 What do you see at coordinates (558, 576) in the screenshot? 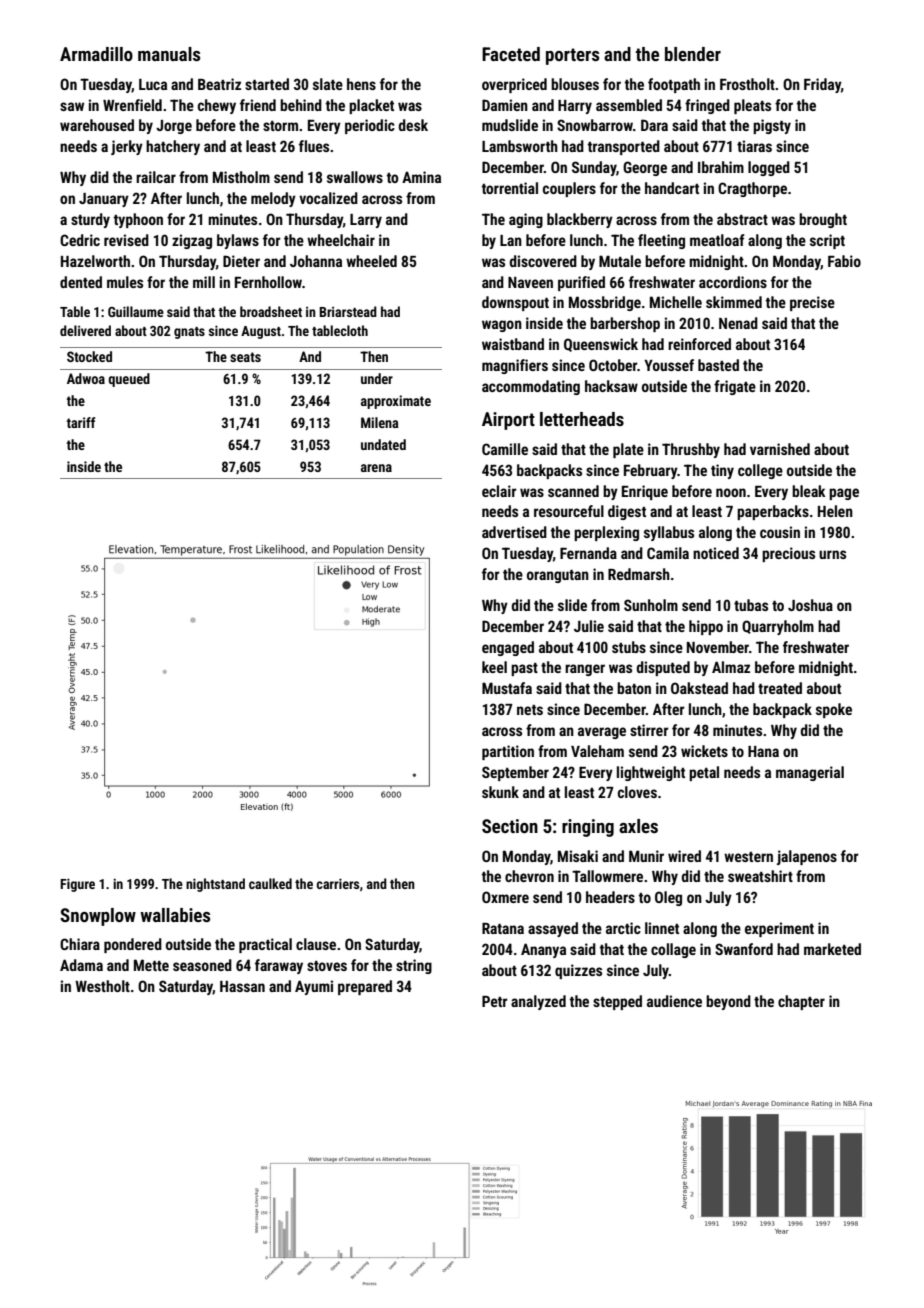
I see `orangutan` at bounding box center [558, 576].
